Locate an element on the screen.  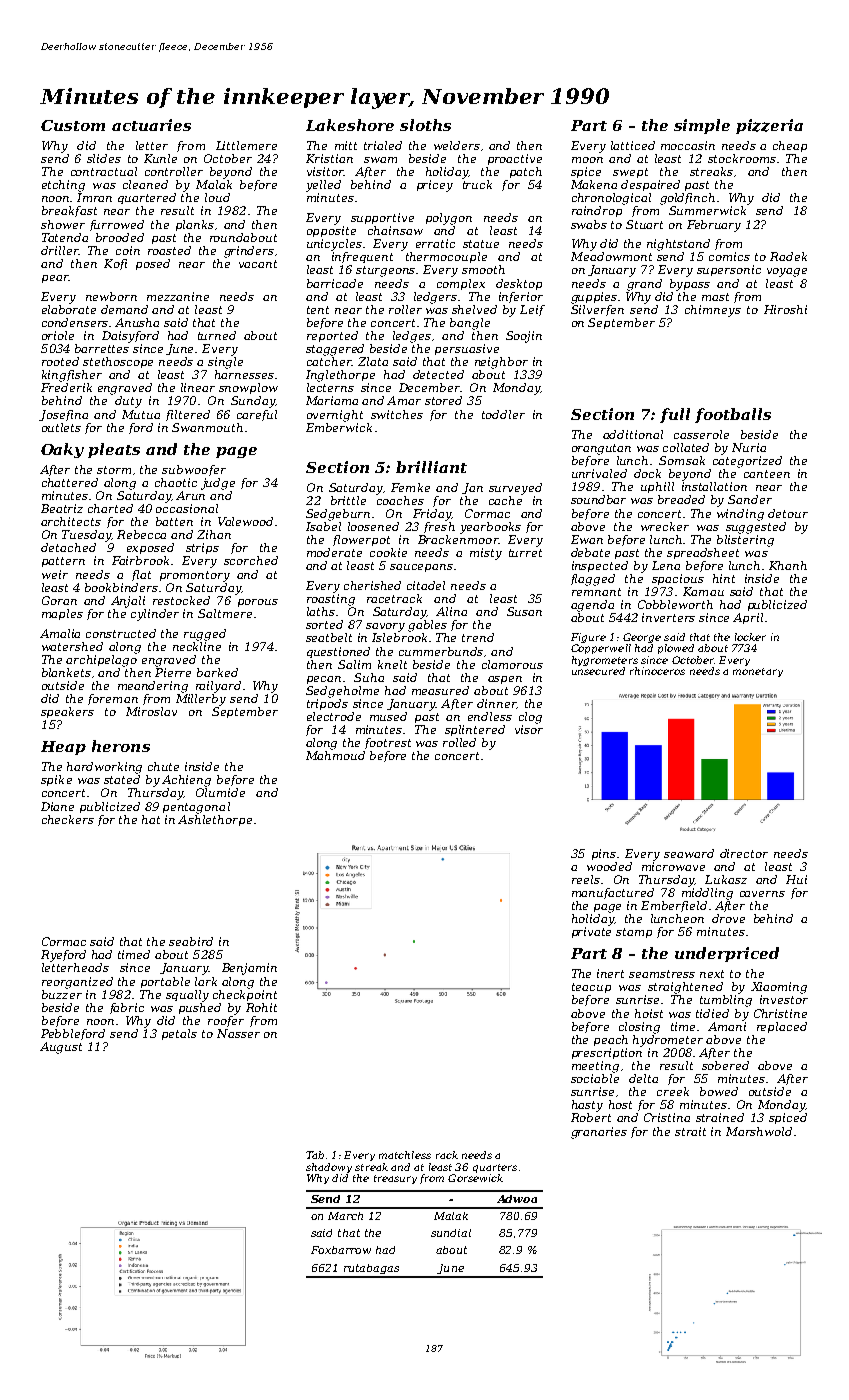
sloths is located at coordinates (425, 125).
